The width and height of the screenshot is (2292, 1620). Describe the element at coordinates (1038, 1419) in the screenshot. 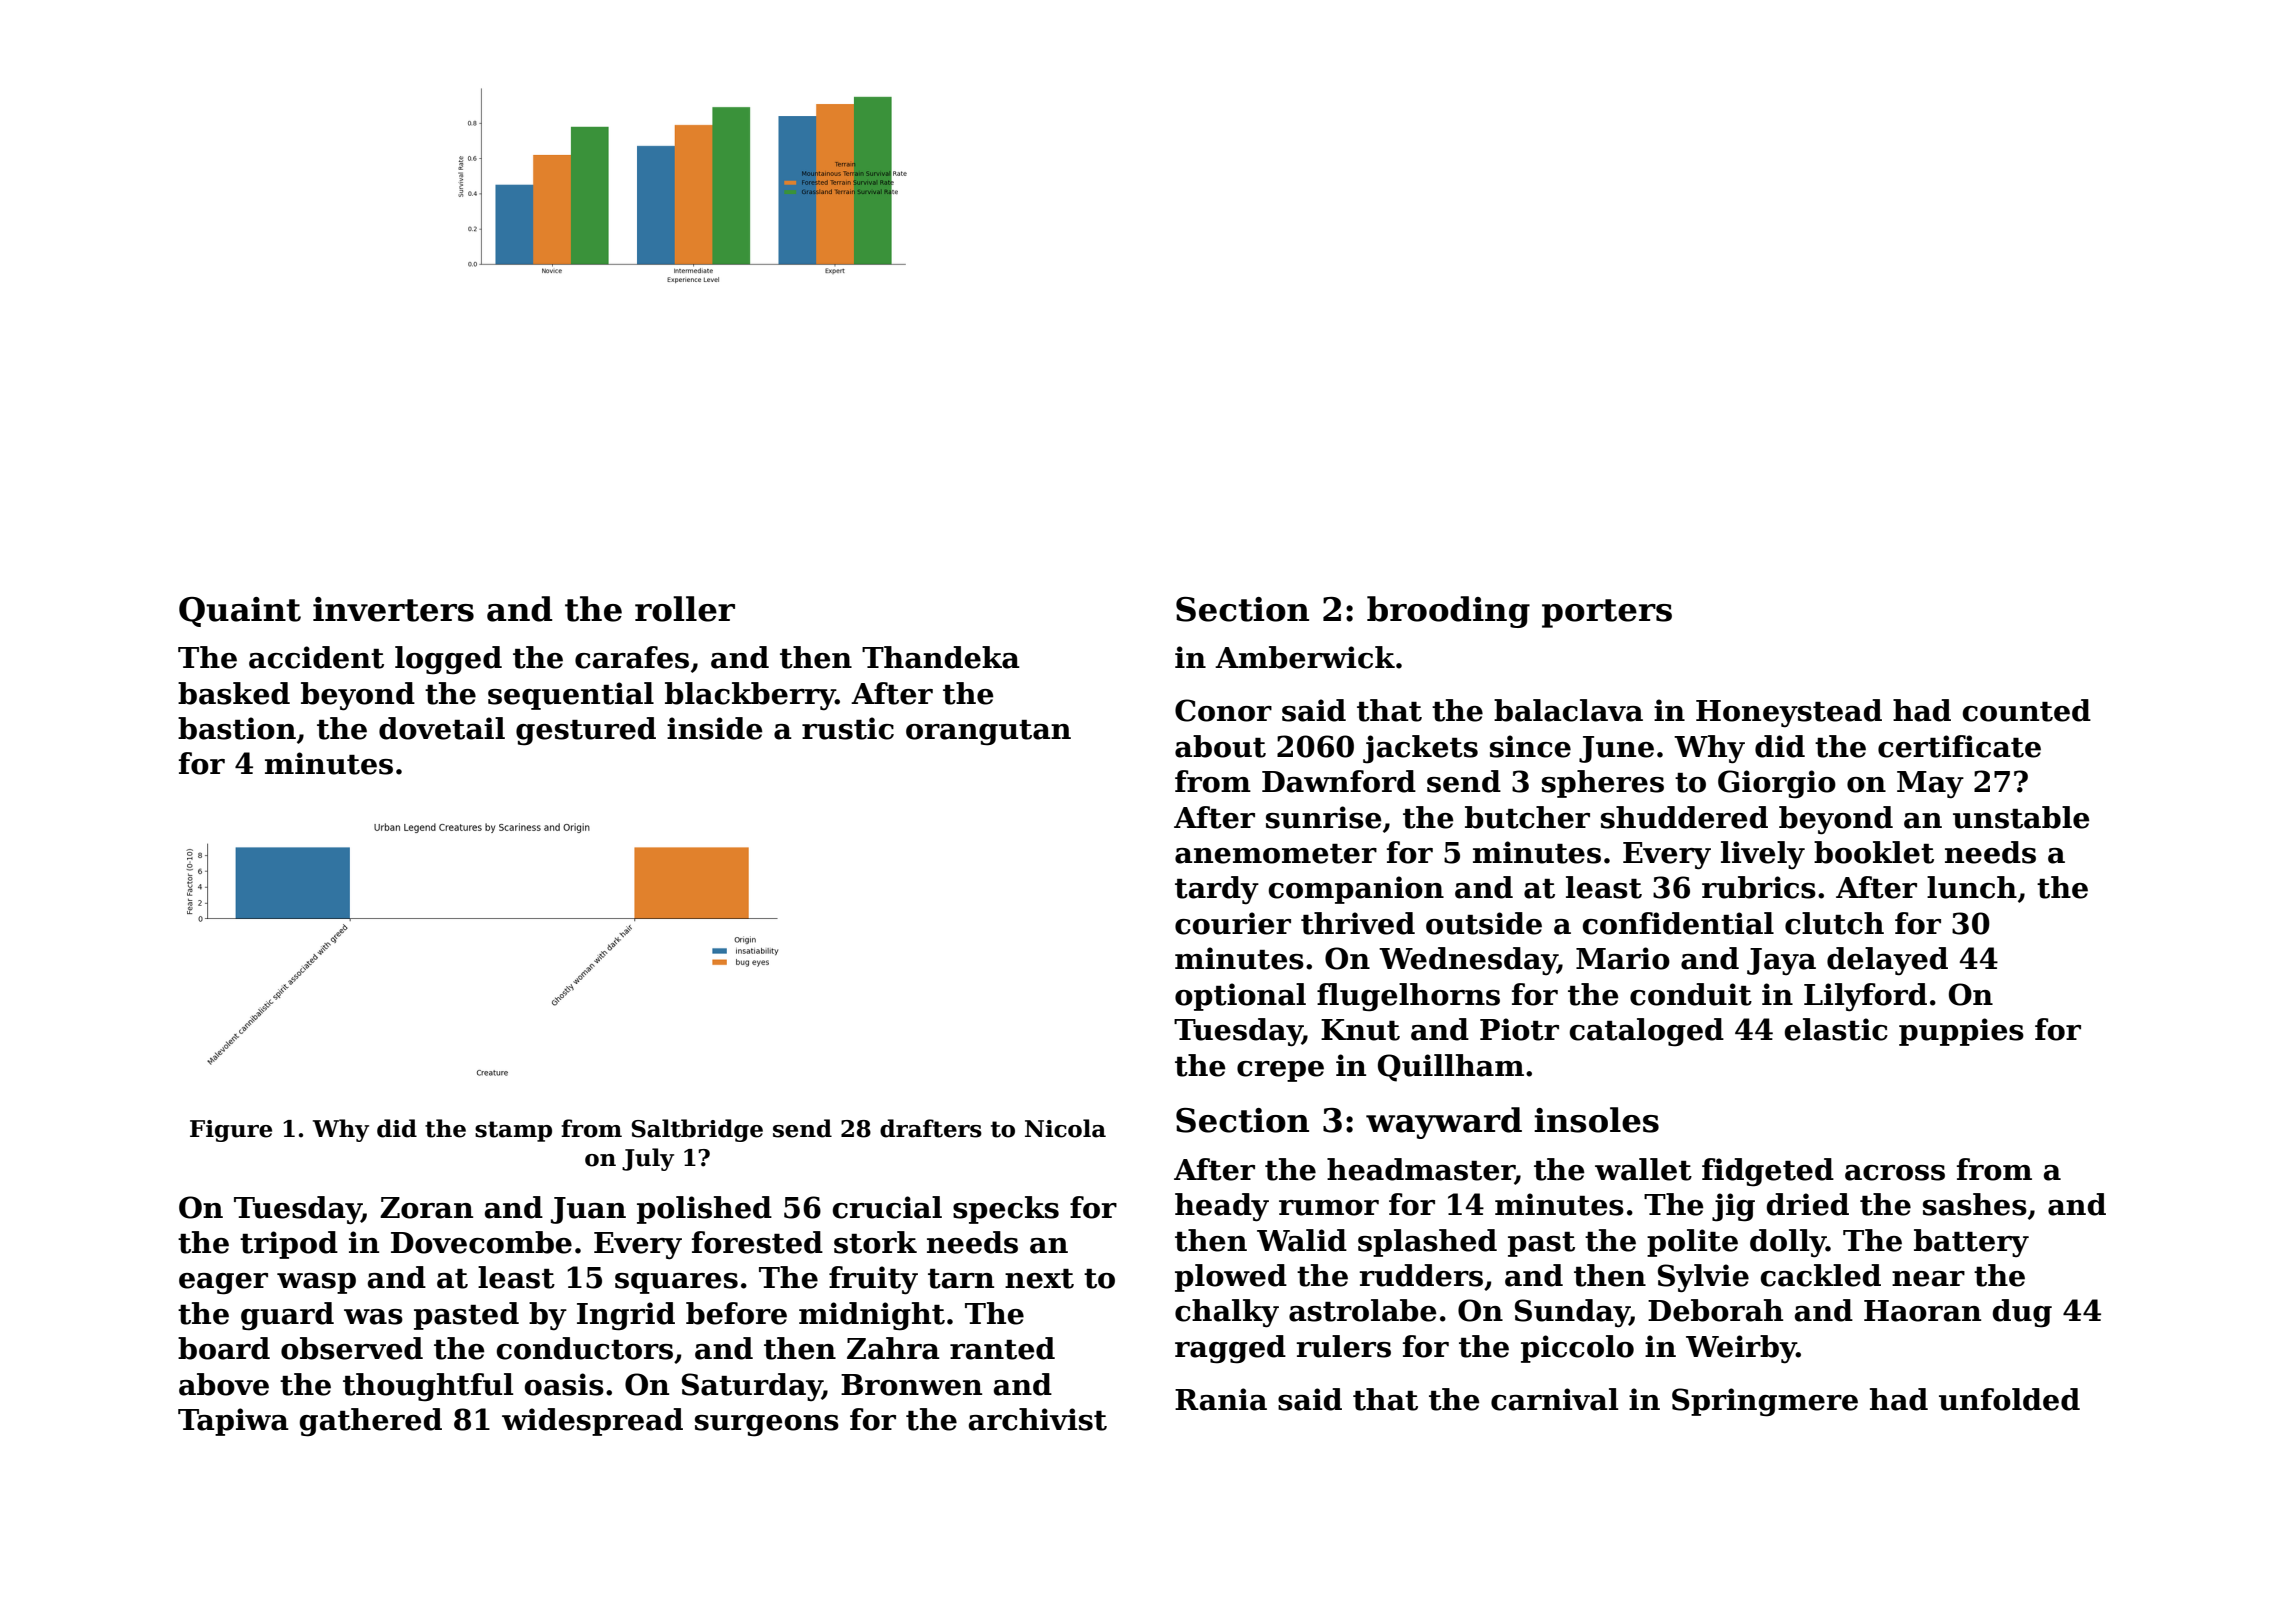

I see `archivist` at that location.
